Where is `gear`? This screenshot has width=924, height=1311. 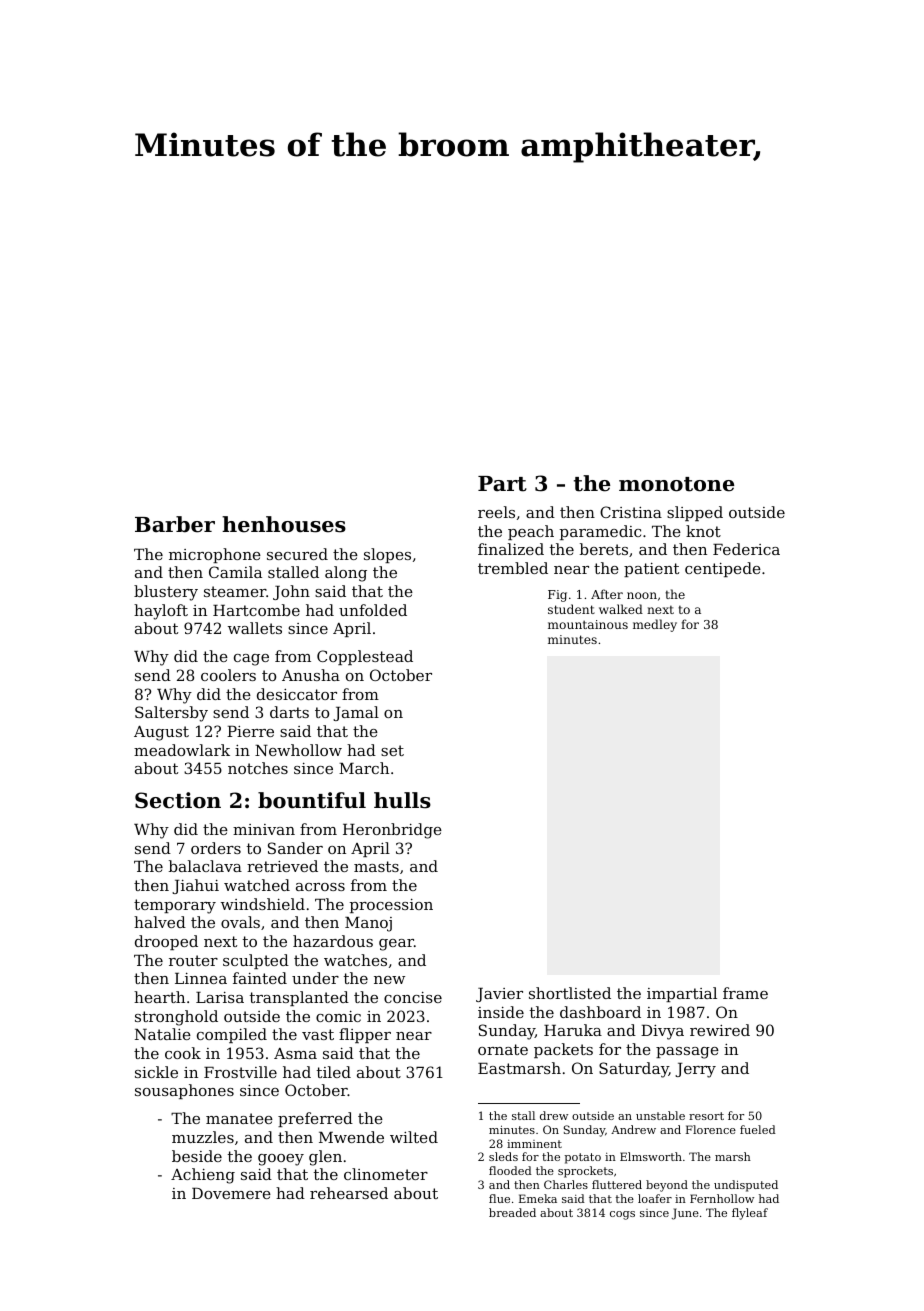 gear is located at coordinates (396, 945).
